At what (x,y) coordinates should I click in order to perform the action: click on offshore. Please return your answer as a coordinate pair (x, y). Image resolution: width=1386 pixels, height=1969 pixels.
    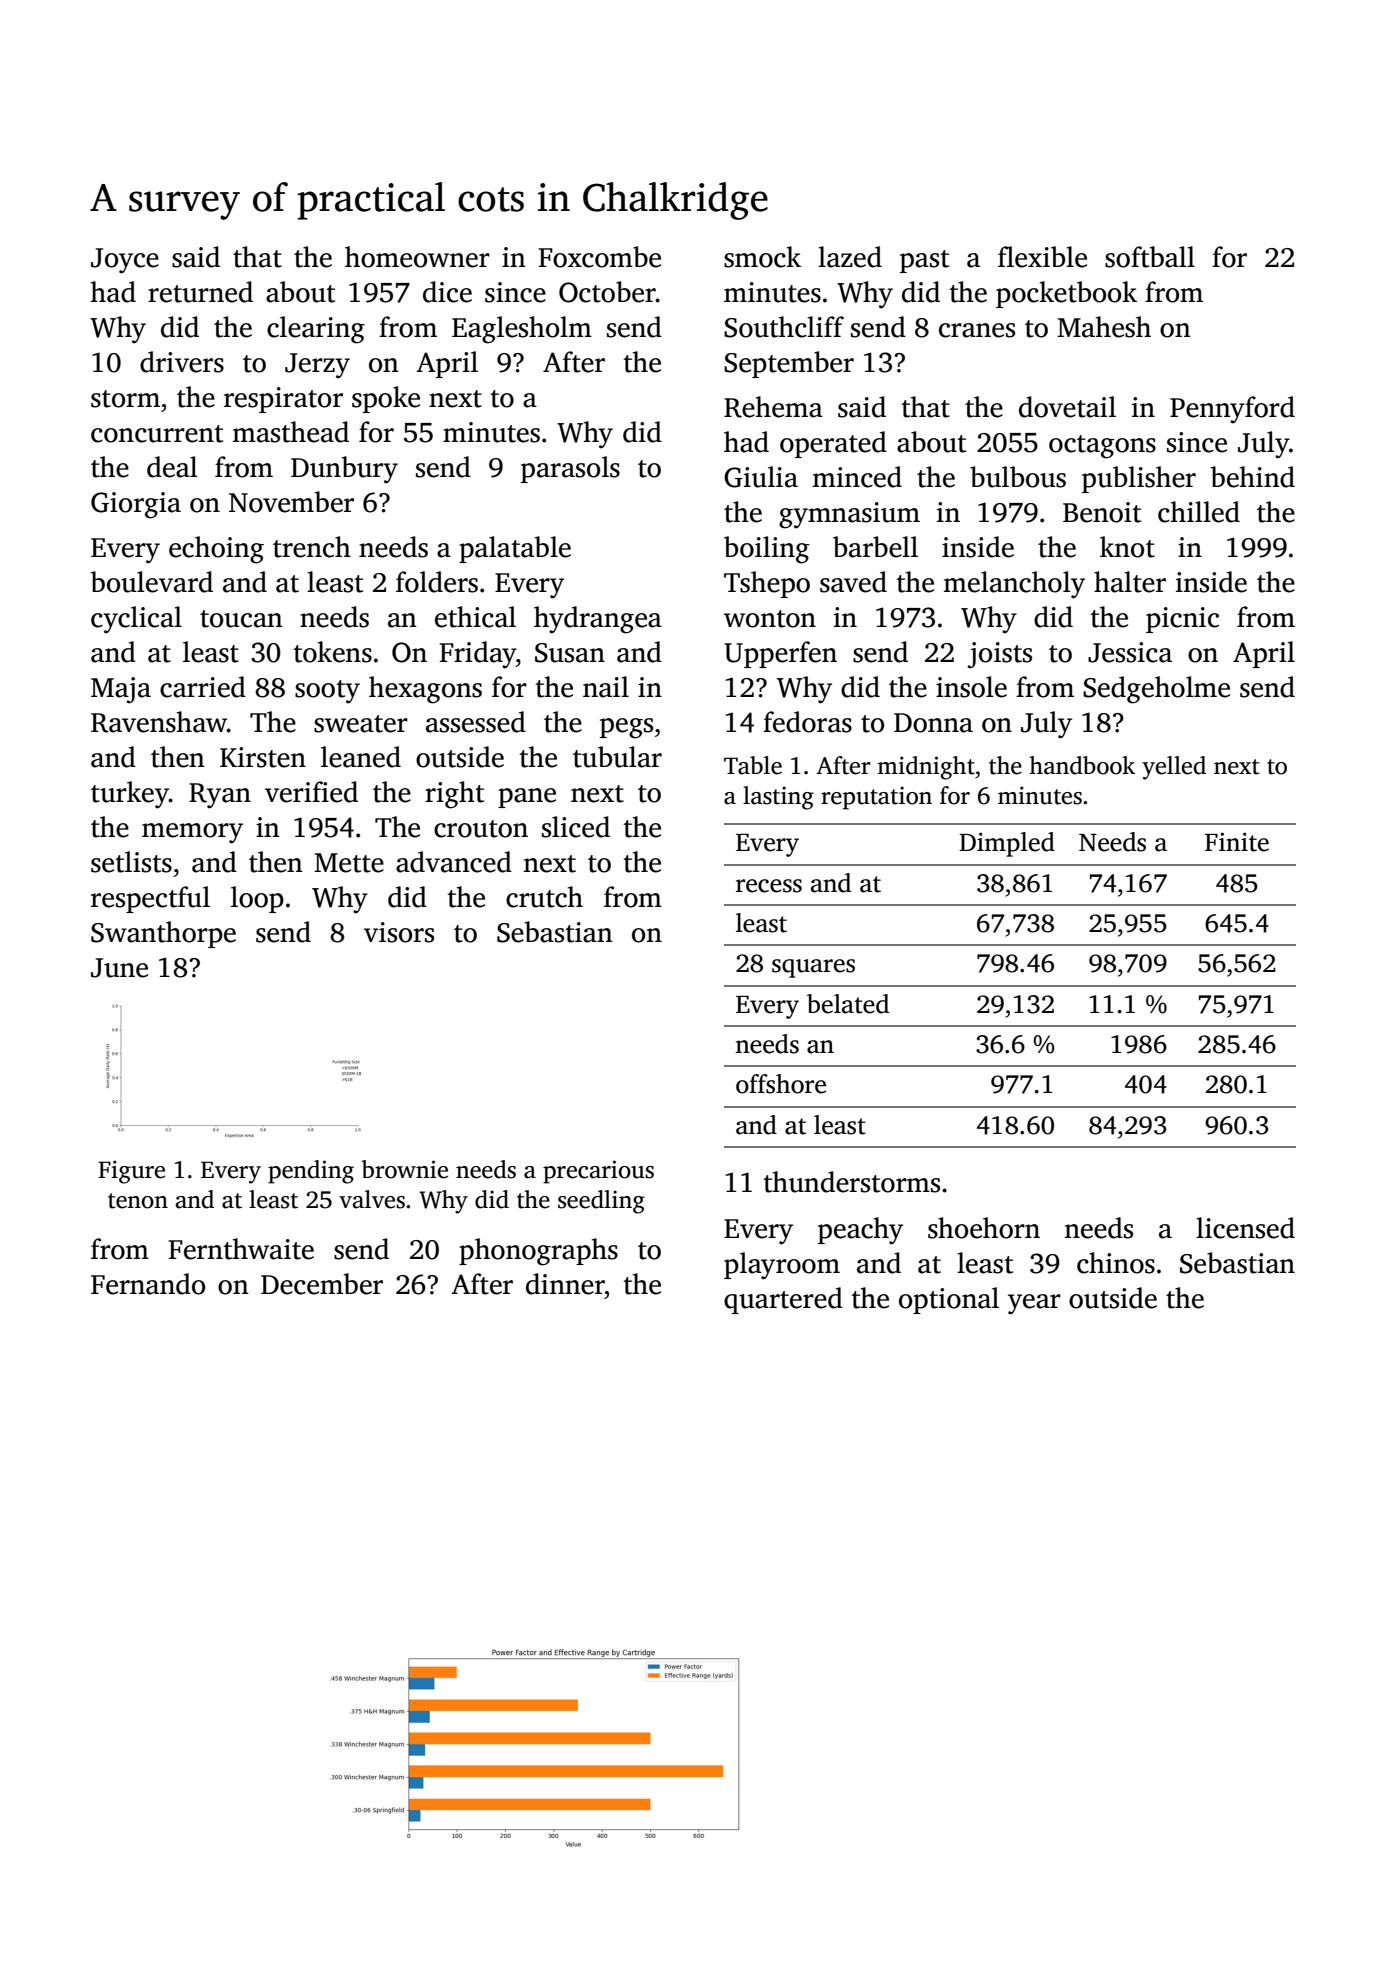
    Looking at the image, I should click on (781, 1084).
